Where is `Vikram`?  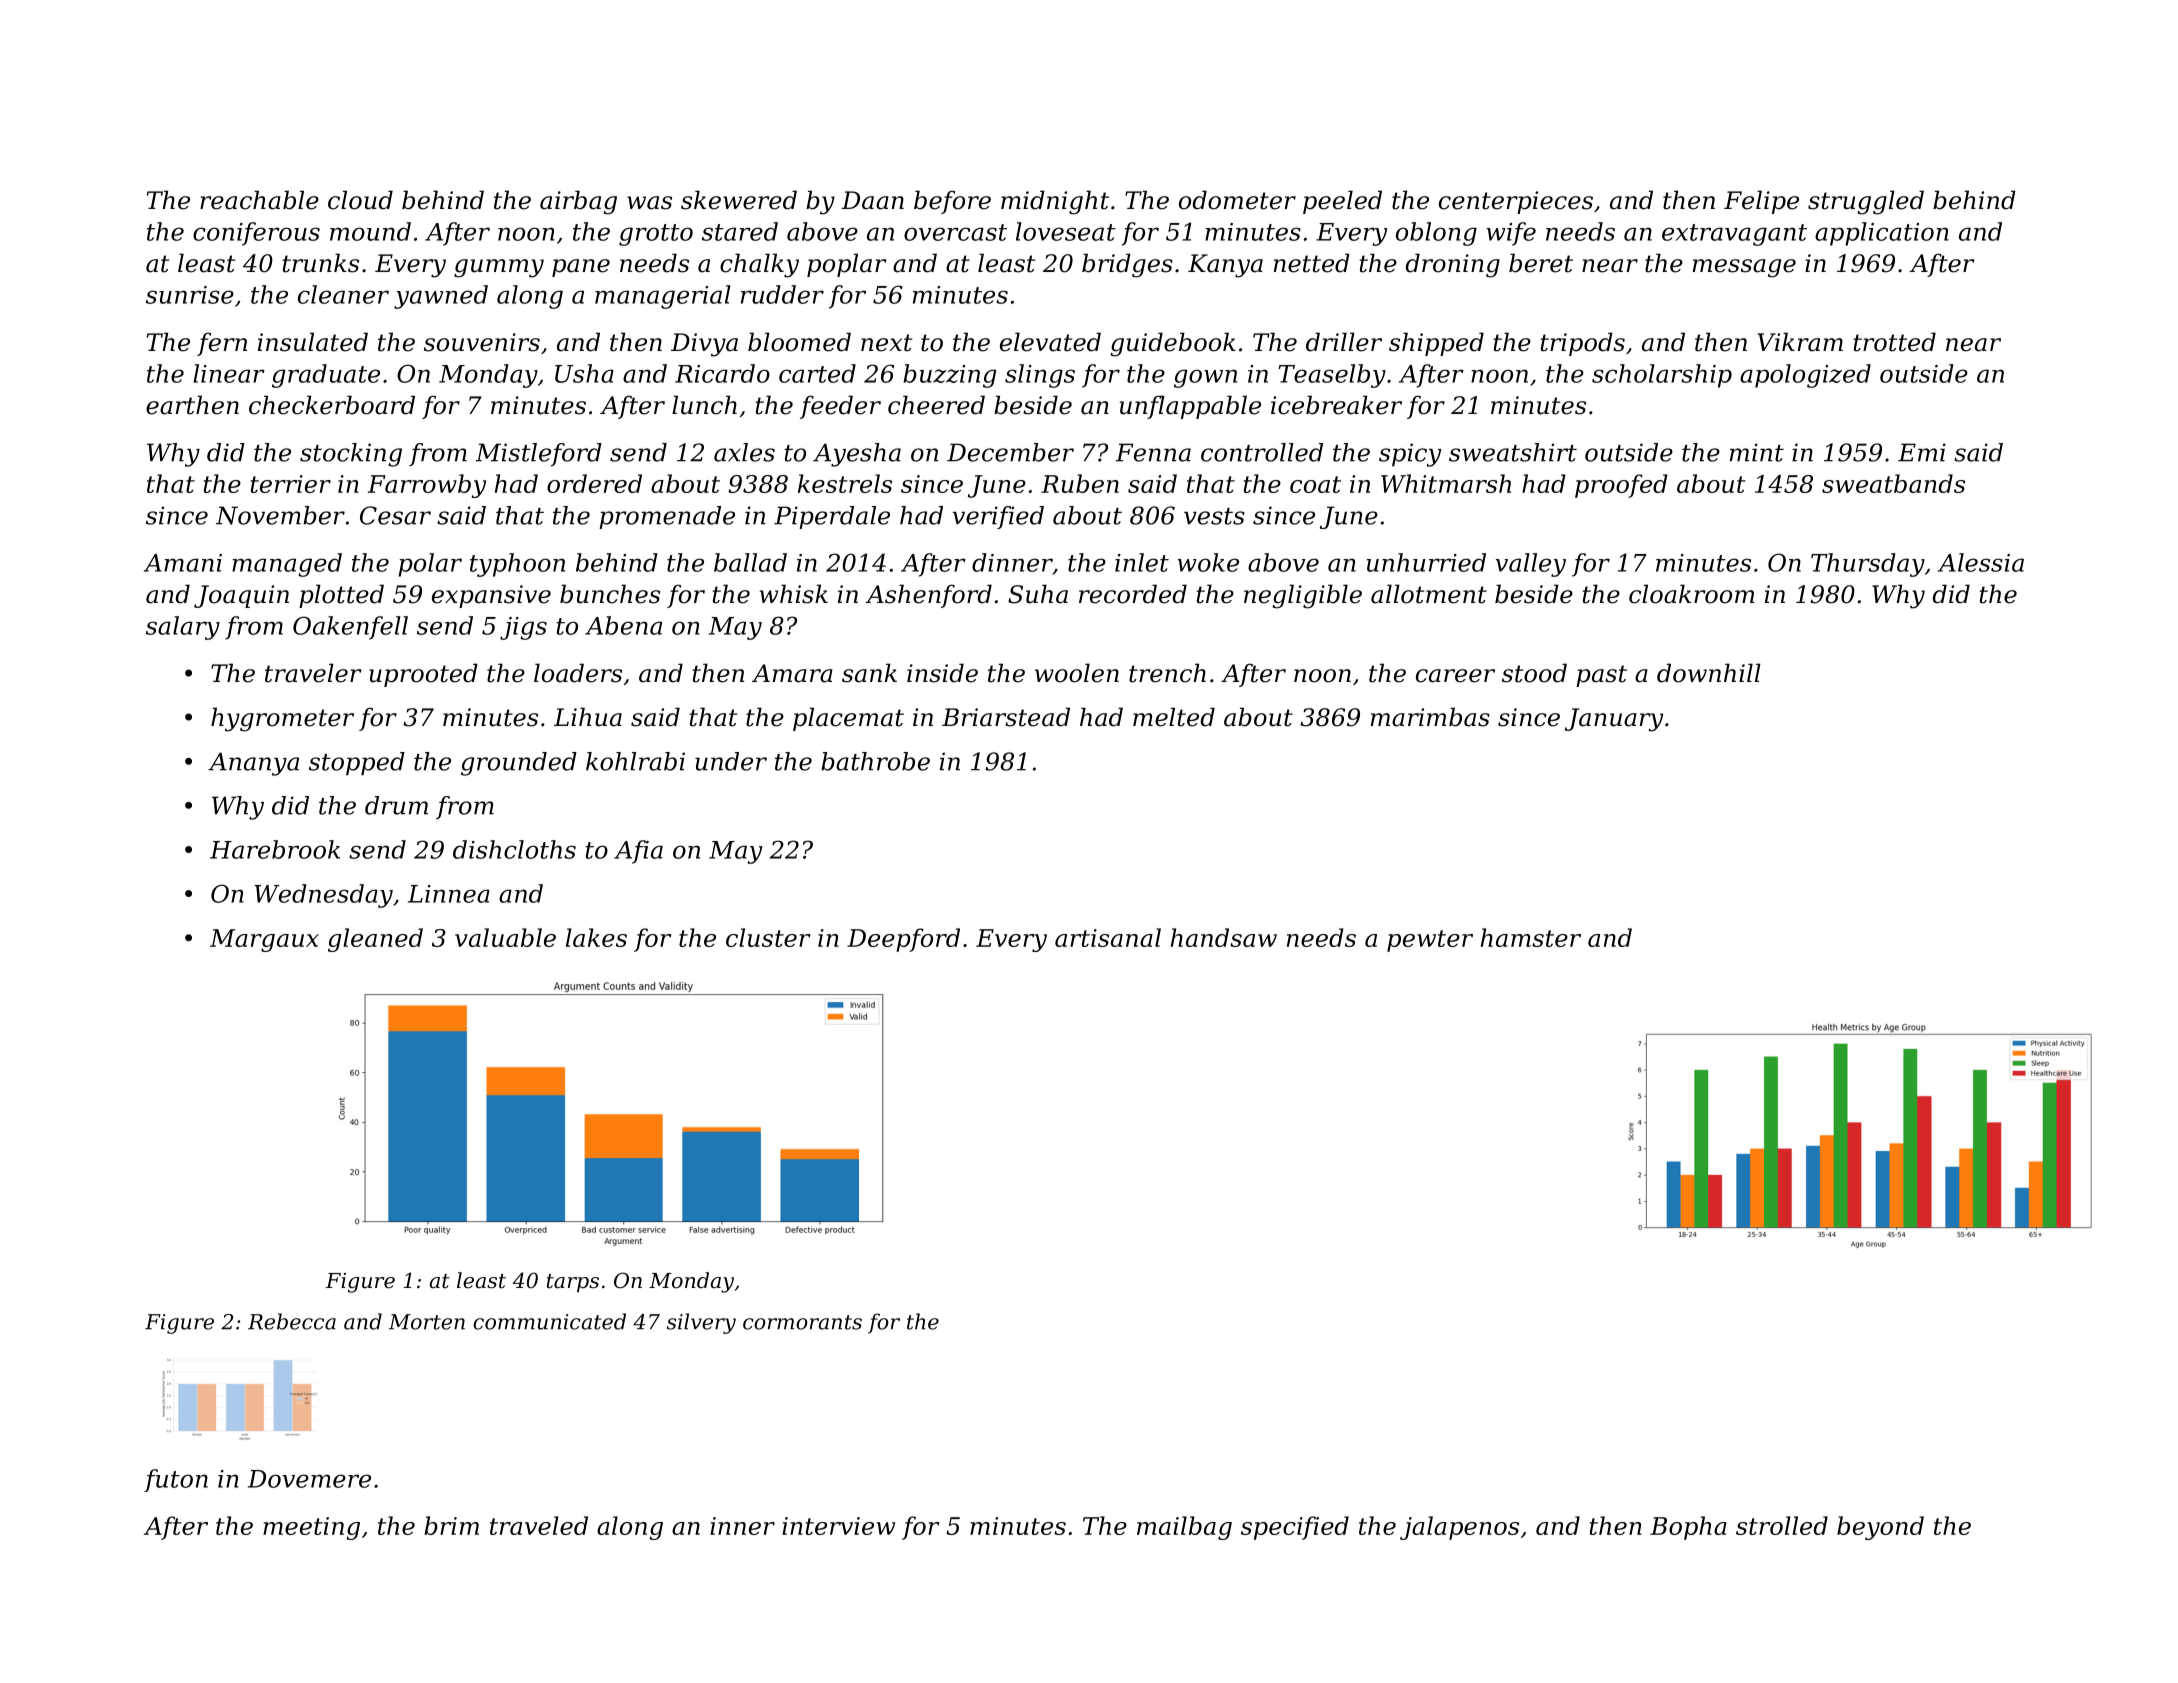
Vikram is located at coordinates (1800, 342).
